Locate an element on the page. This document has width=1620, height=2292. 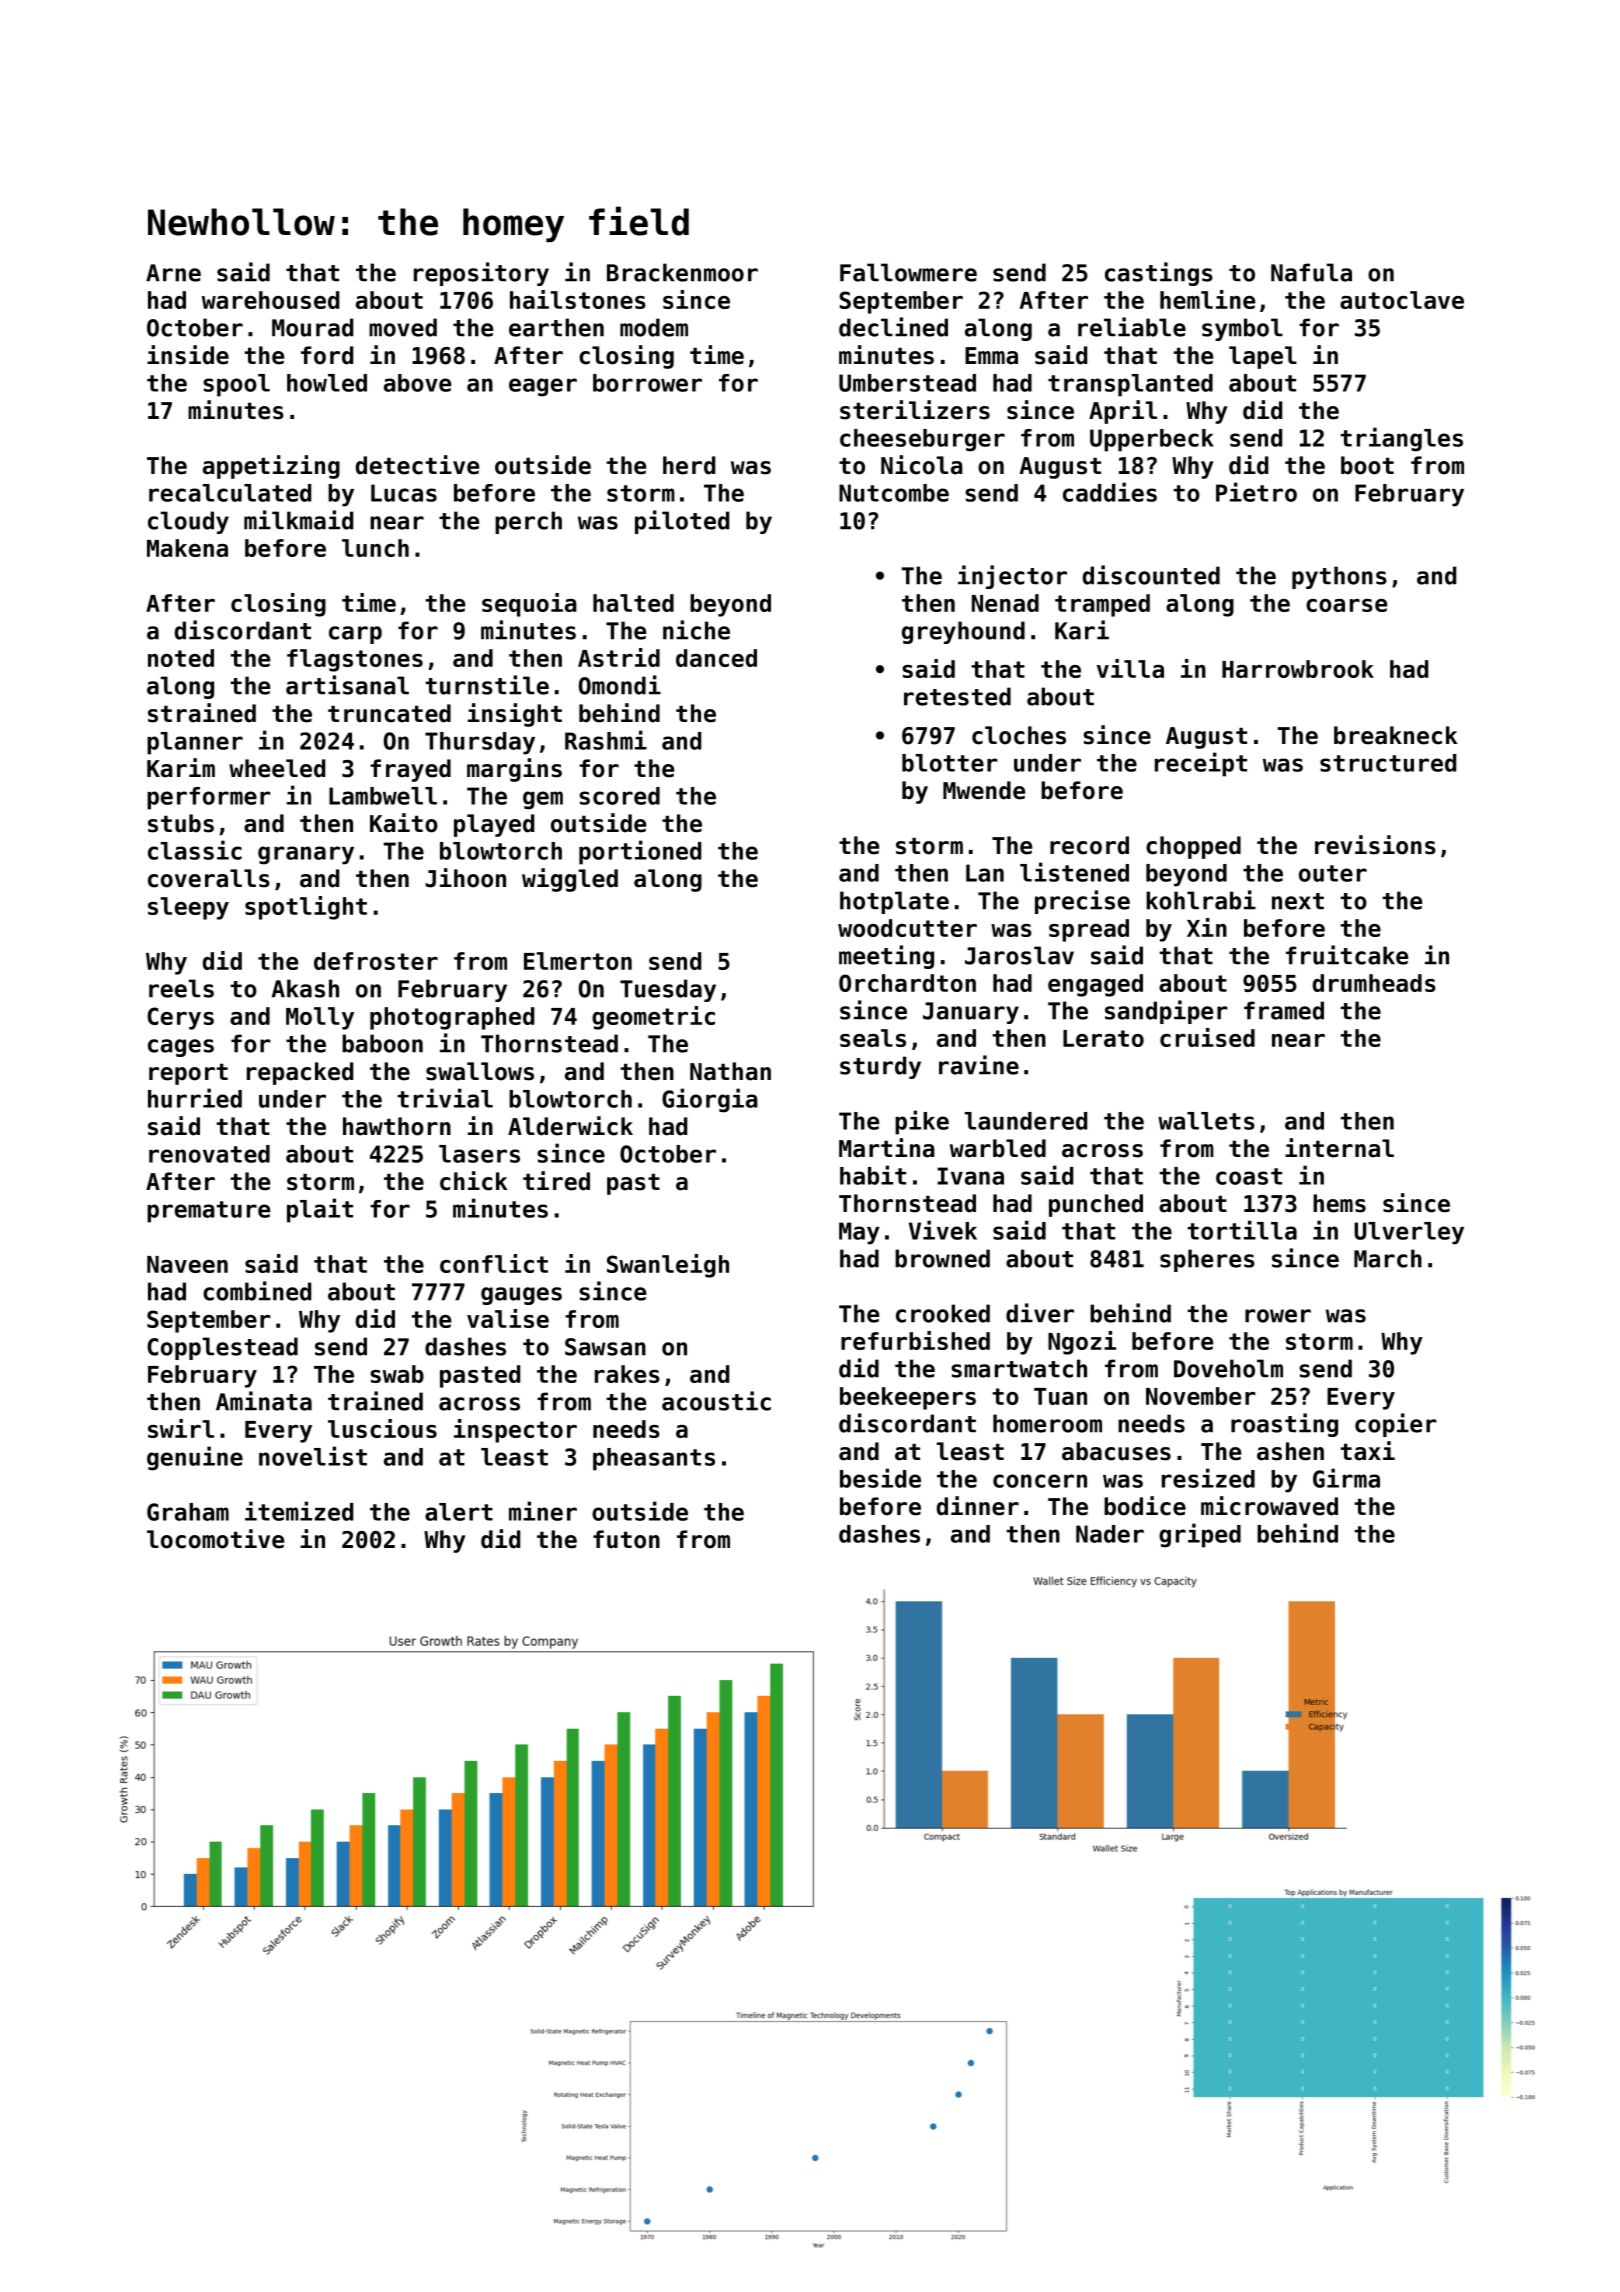
Nathan is located at coordinates (730, 1071).
